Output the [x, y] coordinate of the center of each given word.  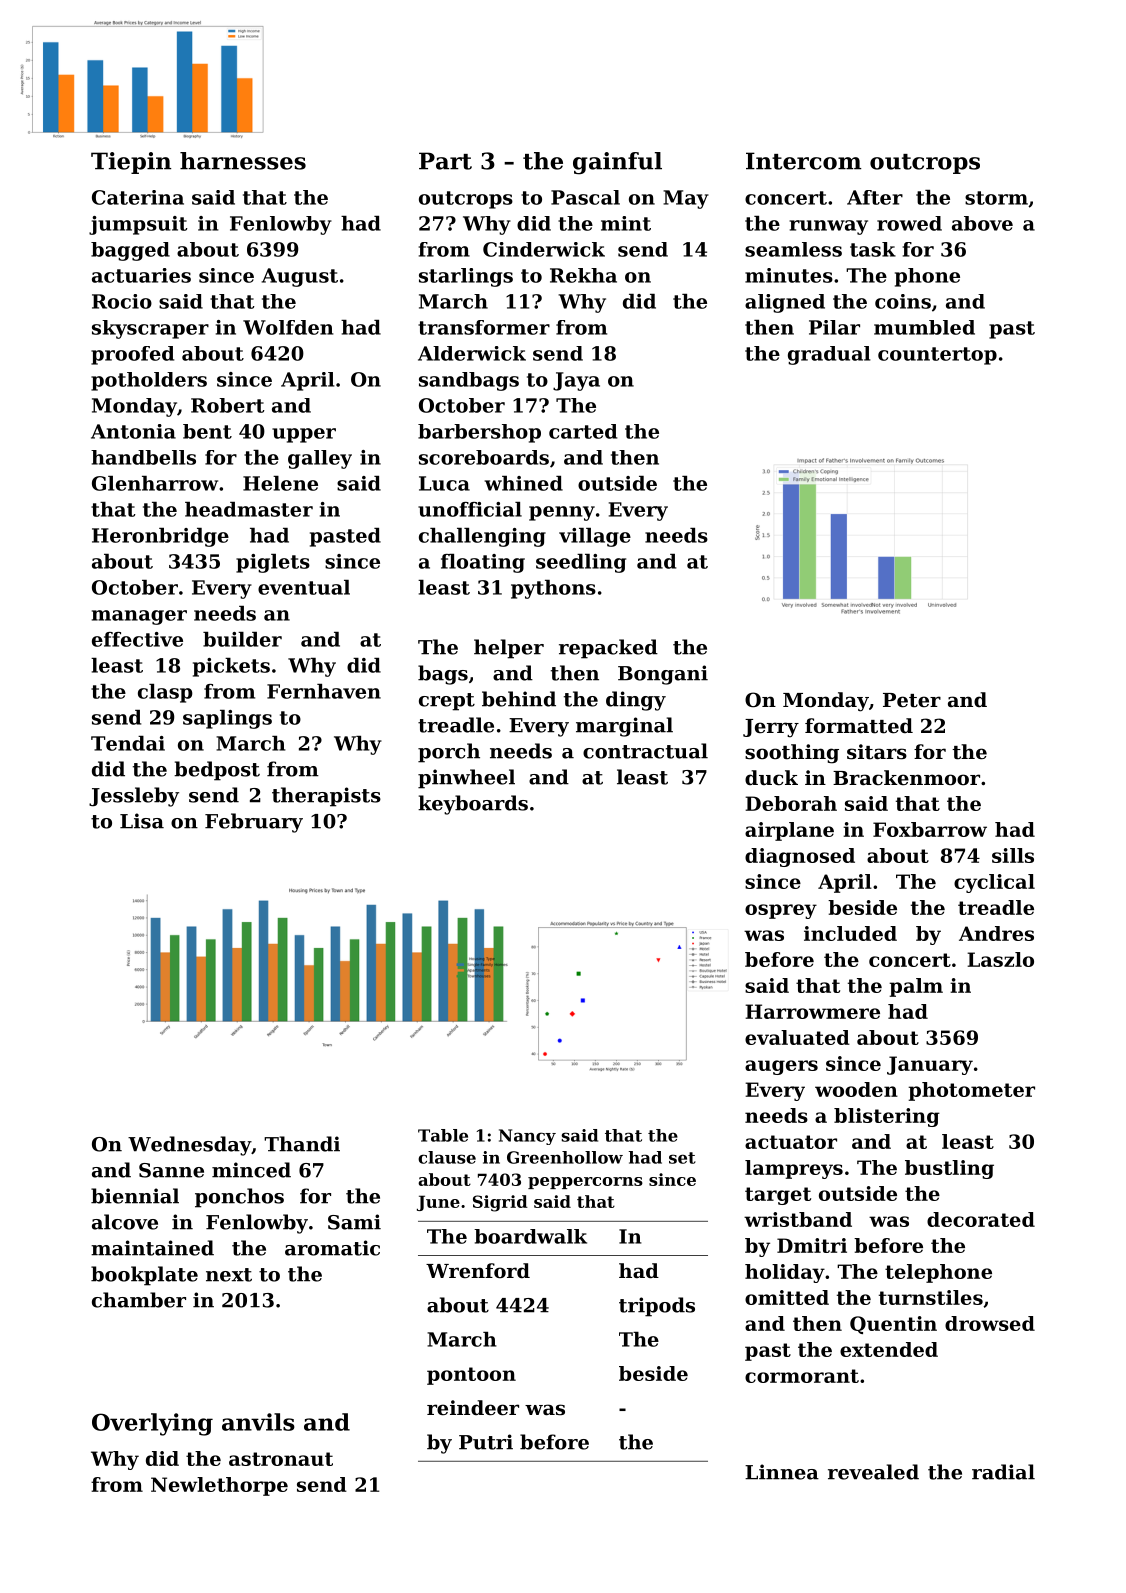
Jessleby [134, 797]
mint [626, 223]
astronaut [281, 1459]
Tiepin [131, 163]
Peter [912, 700]
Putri [486, 1442]
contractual [645, 751]
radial [1003, 1472]
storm [996, 198]
